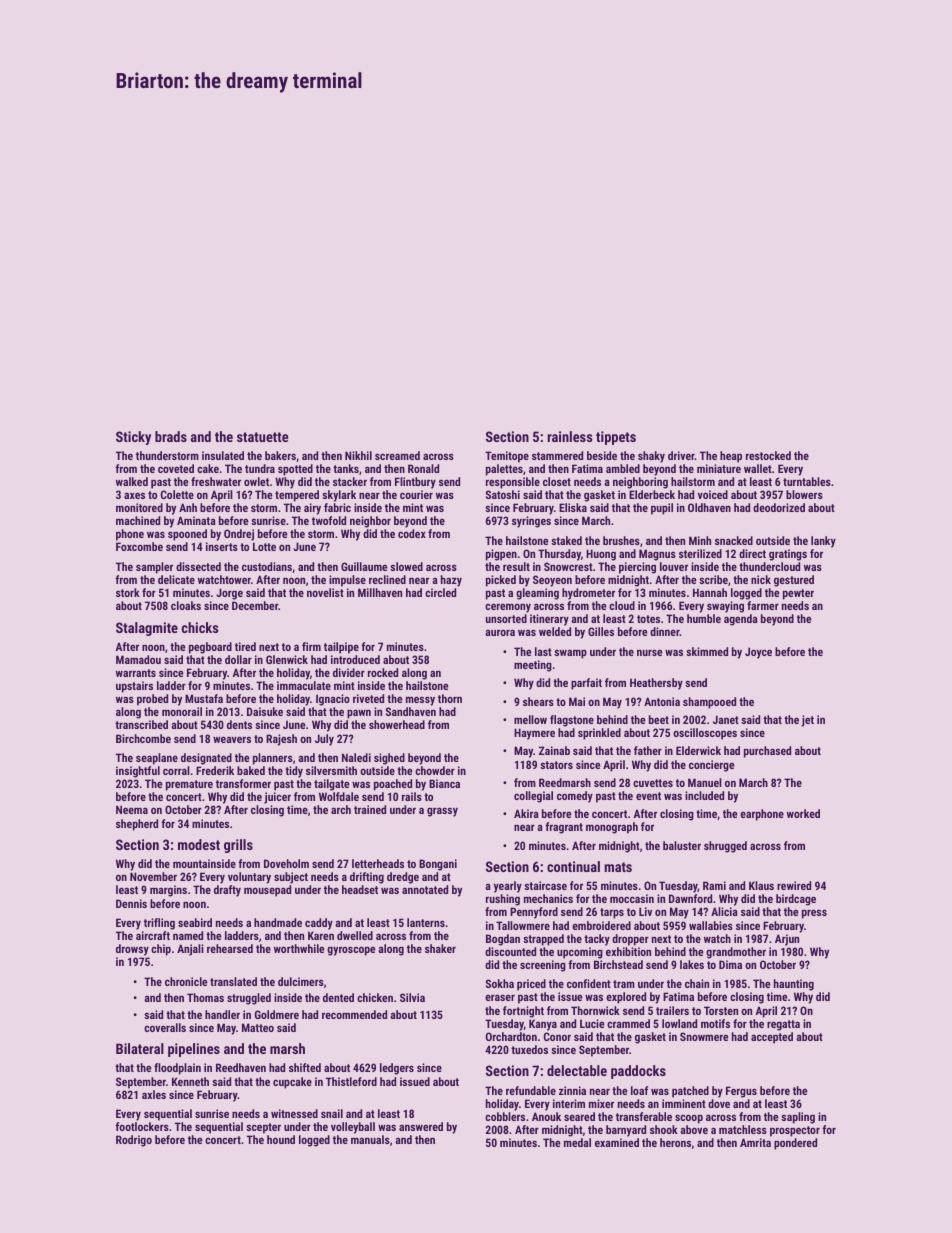  I want to click on comedy, so click(575, 797).
